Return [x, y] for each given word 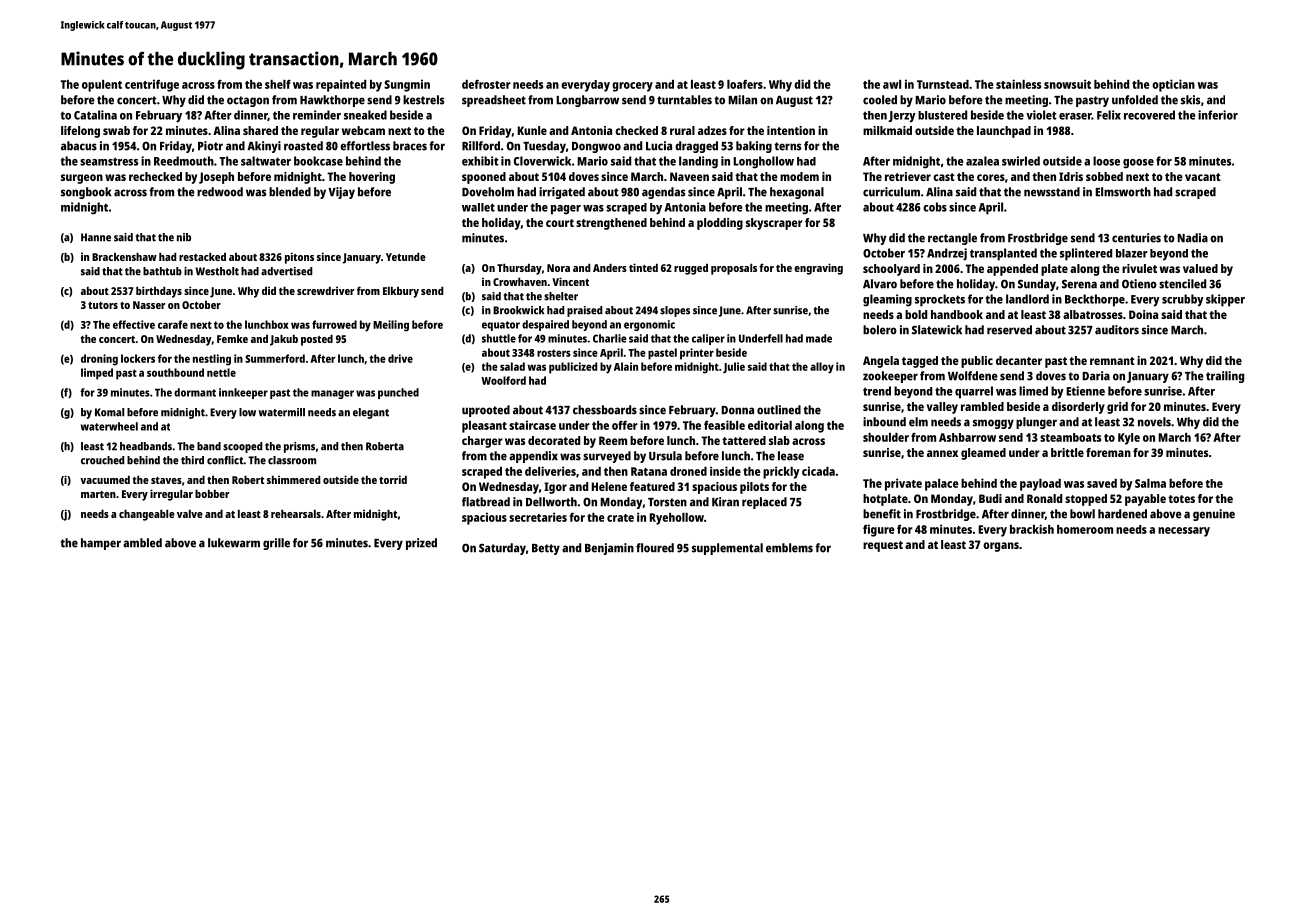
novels [1154, 422]
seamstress [109, 161]
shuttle [499, 338]
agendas [663, 193]
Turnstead [943, 84]
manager [332, 394]
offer [625, 425]
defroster [486, 84]
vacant [1202, 177]
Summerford [275, 358]
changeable [147, 515]
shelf [278, 84]
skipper [1225, 300]
